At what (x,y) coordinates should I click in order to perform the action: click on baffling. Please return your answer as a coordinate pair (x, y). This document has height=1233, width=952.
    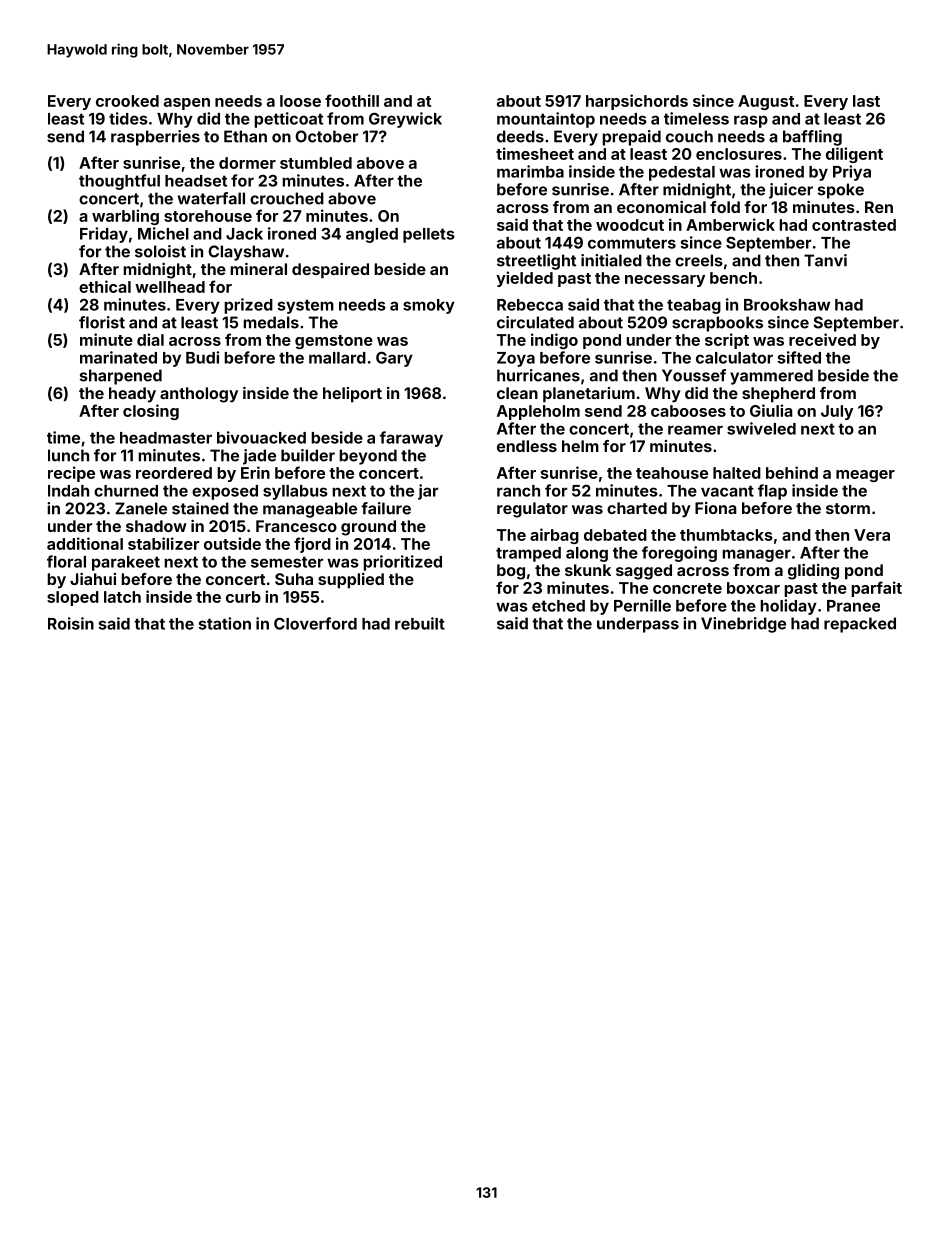
    Looking at the image, I should click on (812, 138).
